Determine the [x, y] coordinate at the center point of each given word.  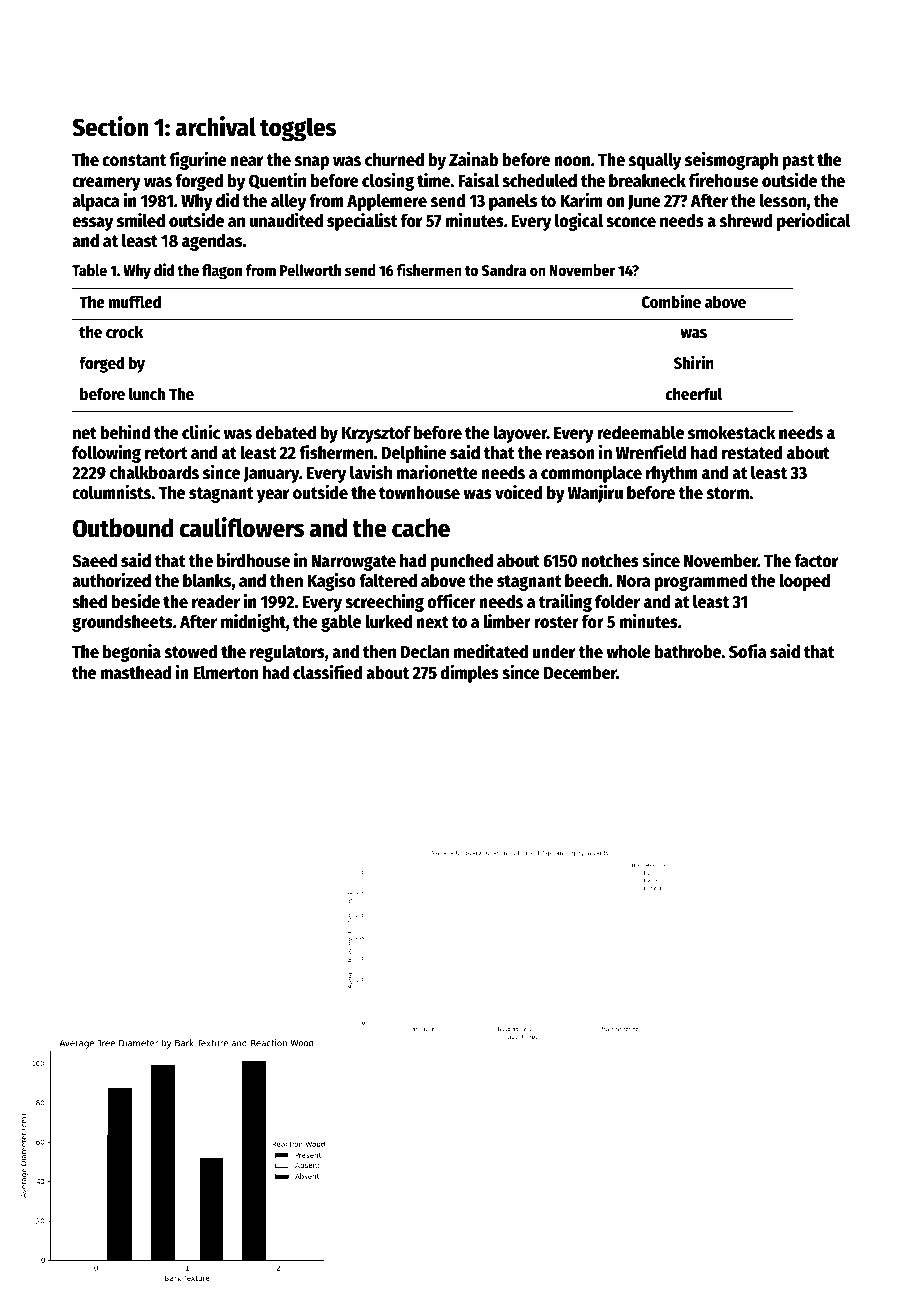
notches [610, 561]
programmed [701, 582]
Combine [671, 301]
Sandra [504, 270]
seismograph [731, 161]
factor [816, 560]
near [246, 161]
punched [462, 562]
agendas [212, 242]
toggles [298, 129]
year [273, 496]
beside [135, 601]
